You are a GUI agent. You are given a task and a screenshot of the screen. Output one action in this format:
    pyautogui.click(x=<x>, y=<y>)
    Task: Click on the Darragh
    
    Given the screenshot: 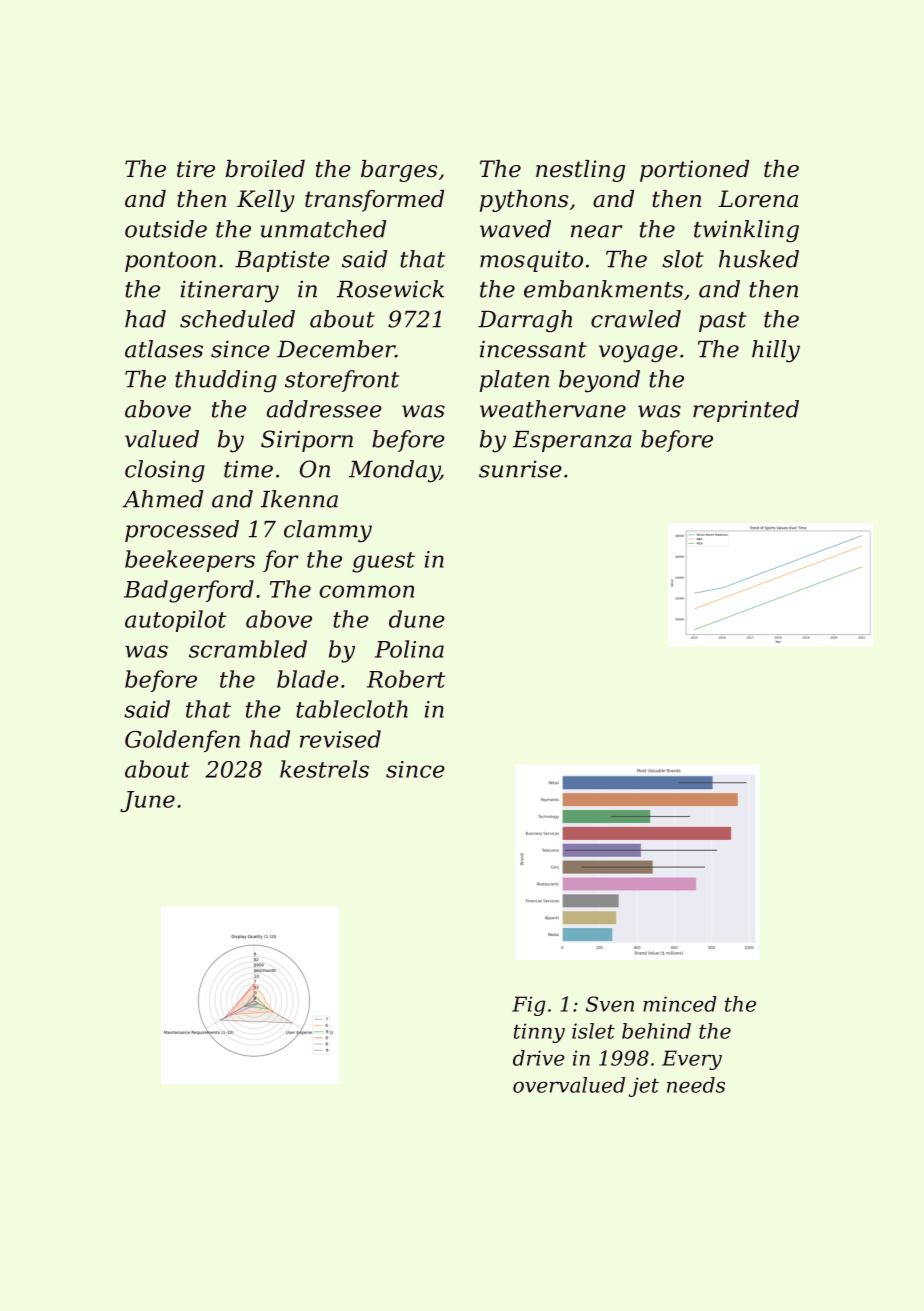 What is the action you would take?
    pyautogui.click(x=525, y=321)
